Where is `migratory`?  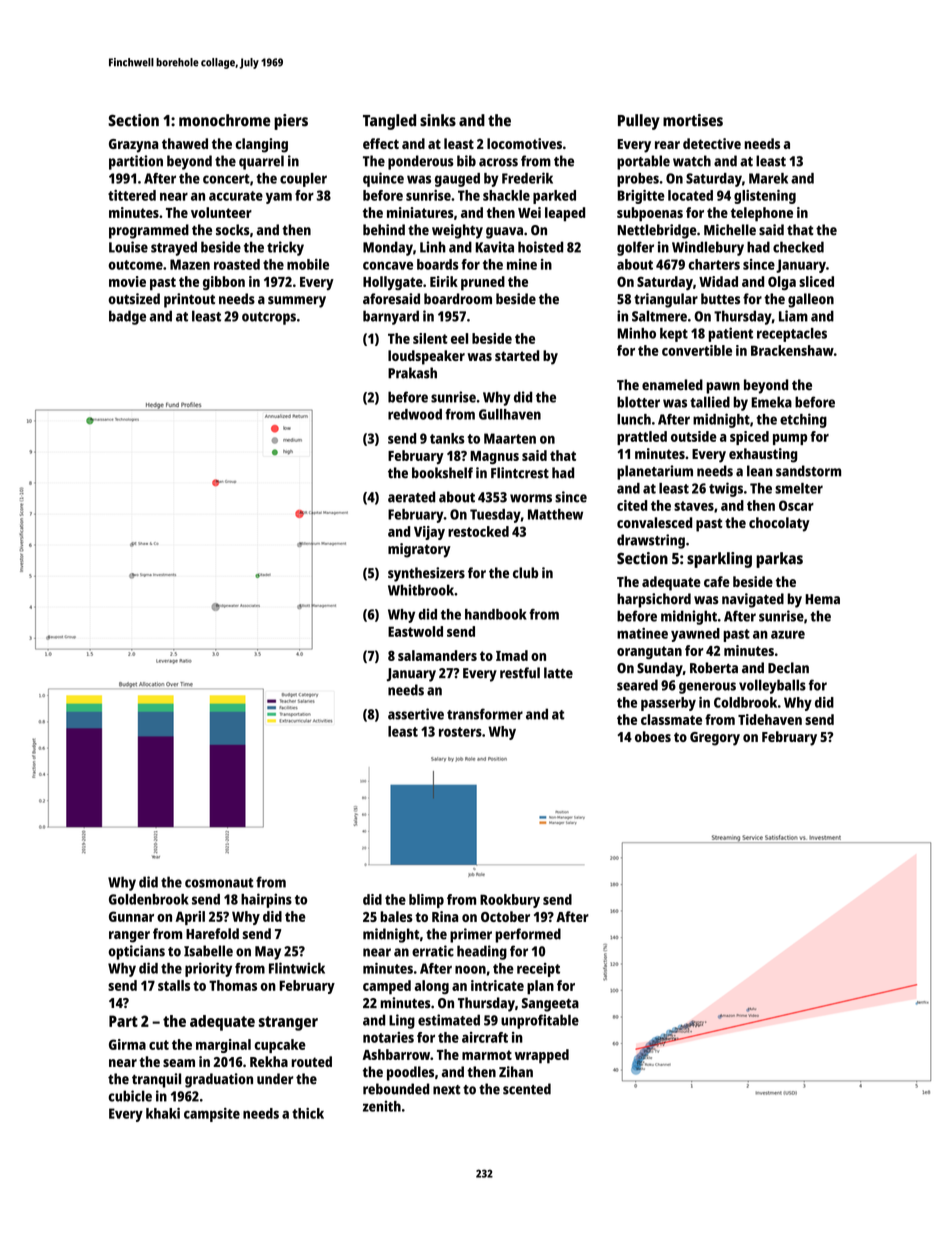 migratory is located at coordinates (419, 550).
